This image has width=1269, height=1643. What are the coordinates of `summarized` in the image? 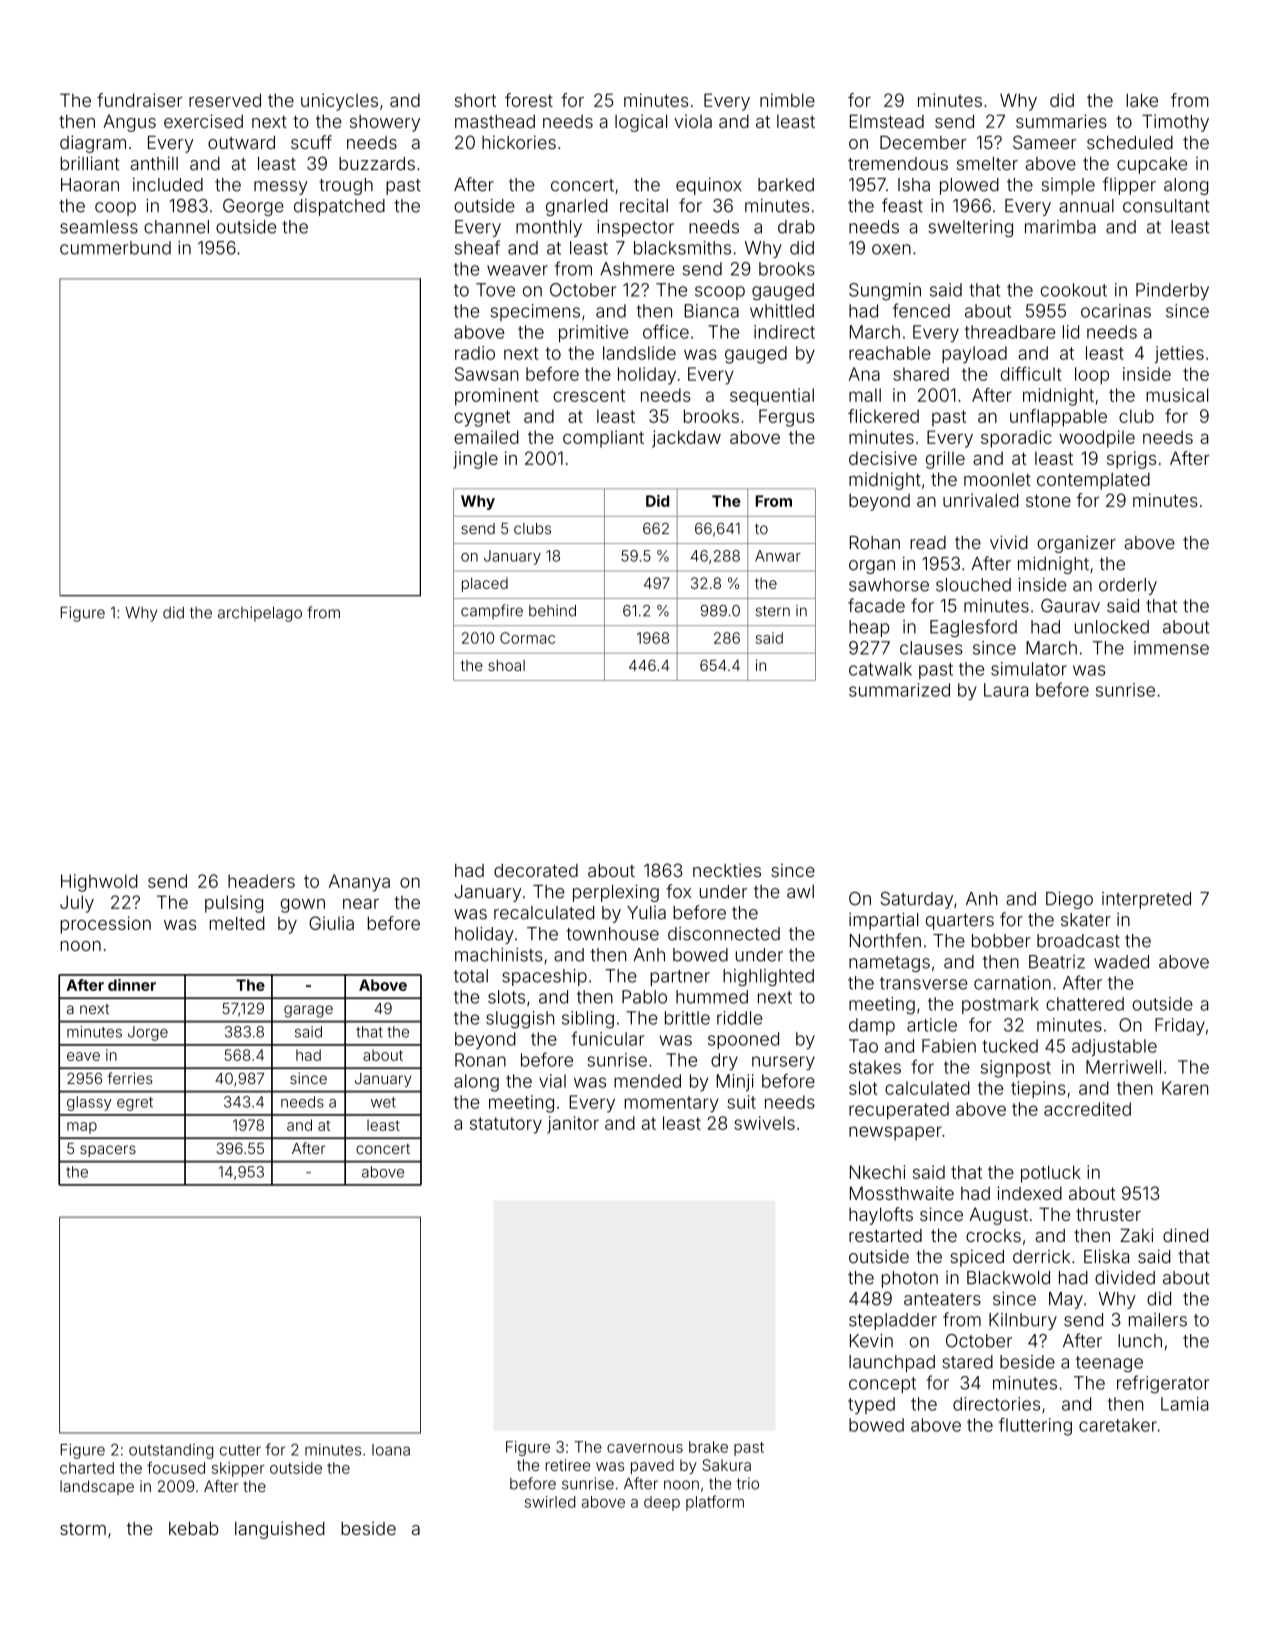 It's located at (899, 690).
